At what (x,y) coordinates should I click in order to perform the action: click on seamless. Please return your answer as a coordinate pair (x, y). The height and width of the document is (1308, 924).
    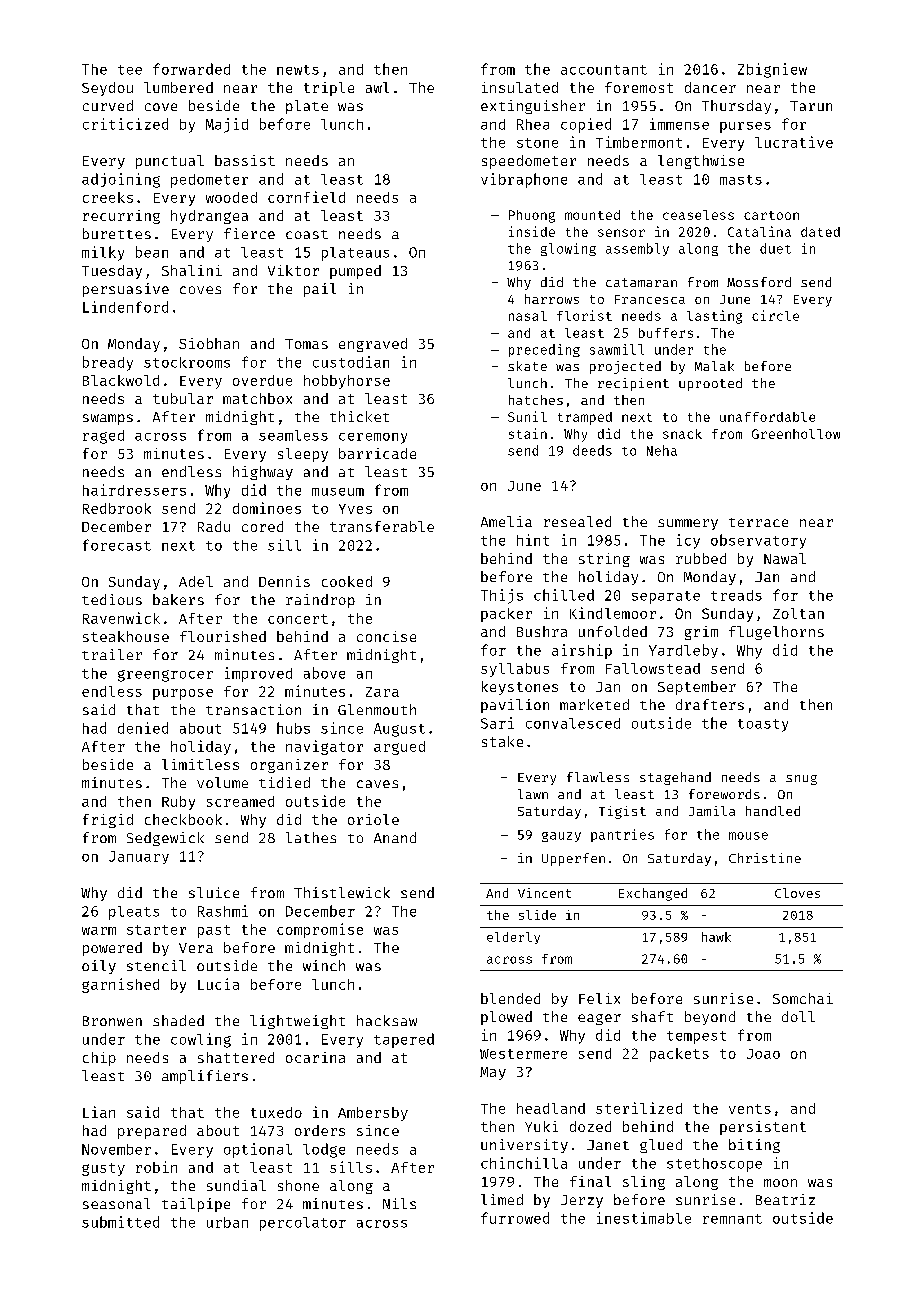
    Looking at the image, I should click on (293, 435).
